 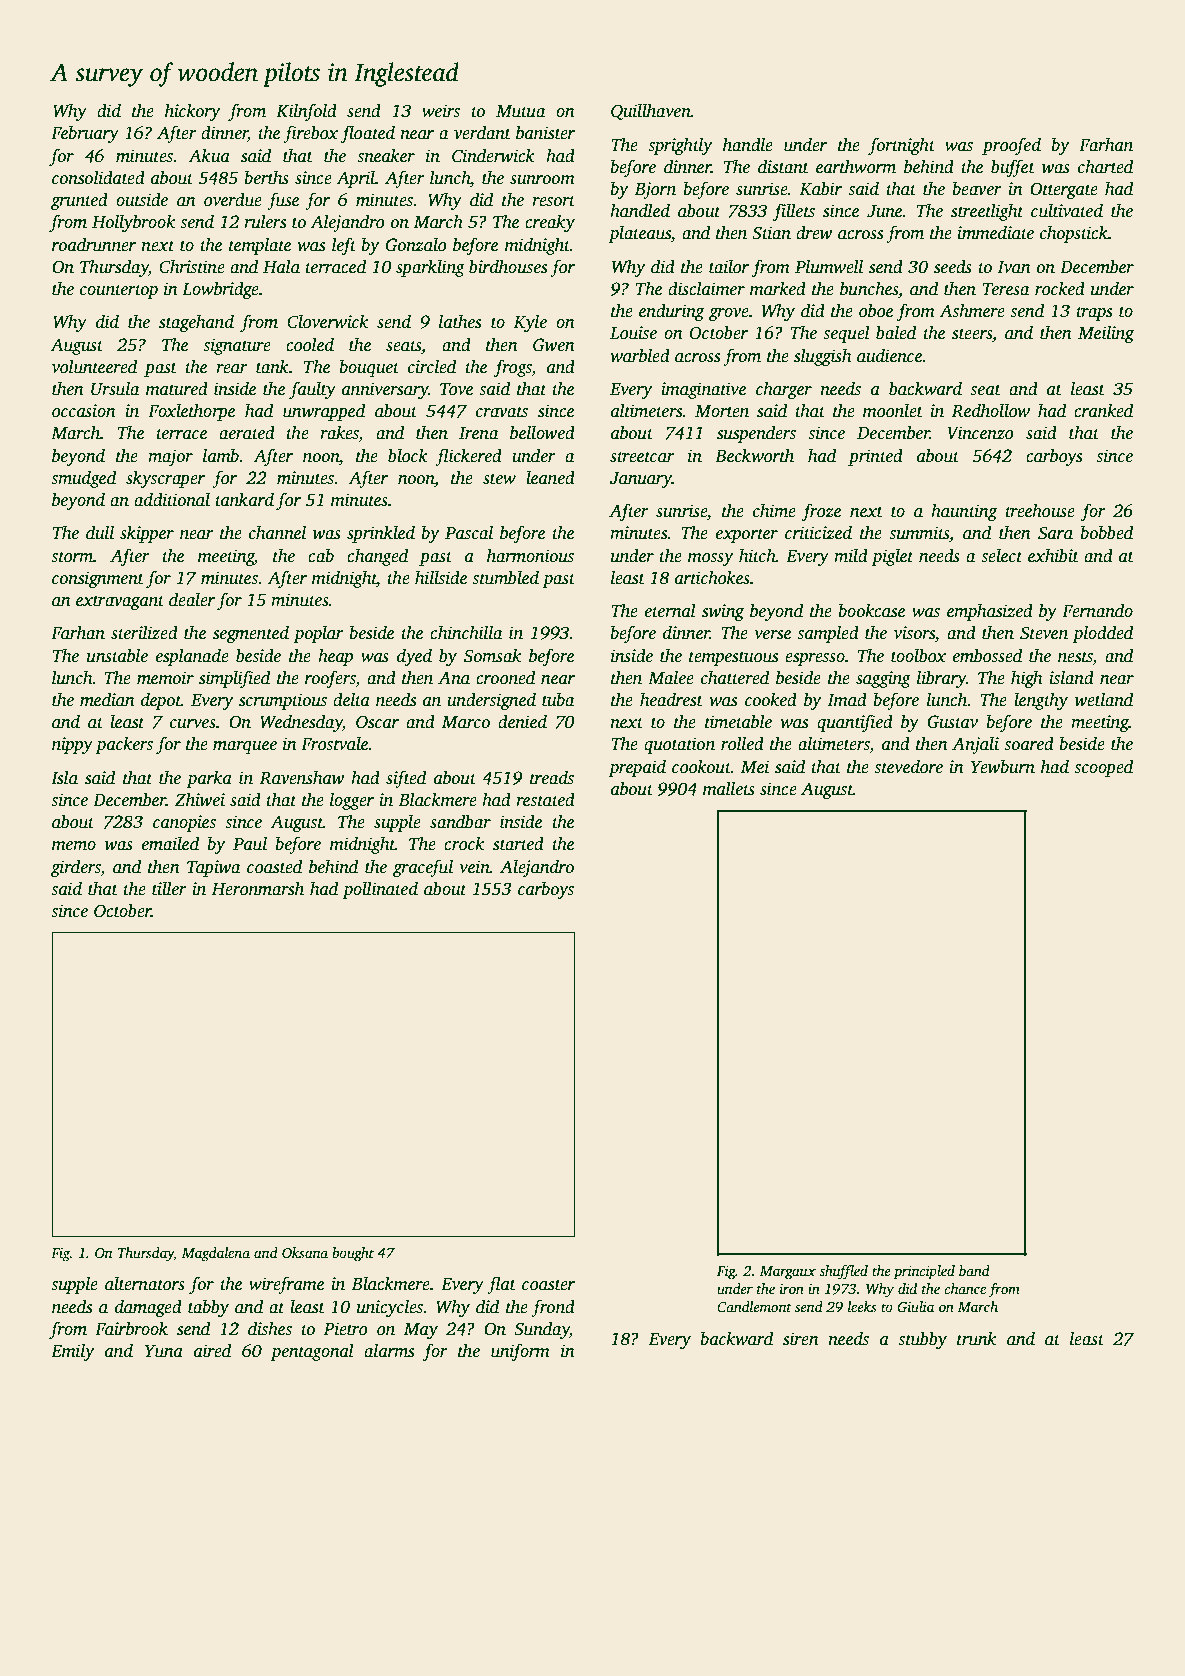 I want to click on exporter, so click(x=747, y=535).
